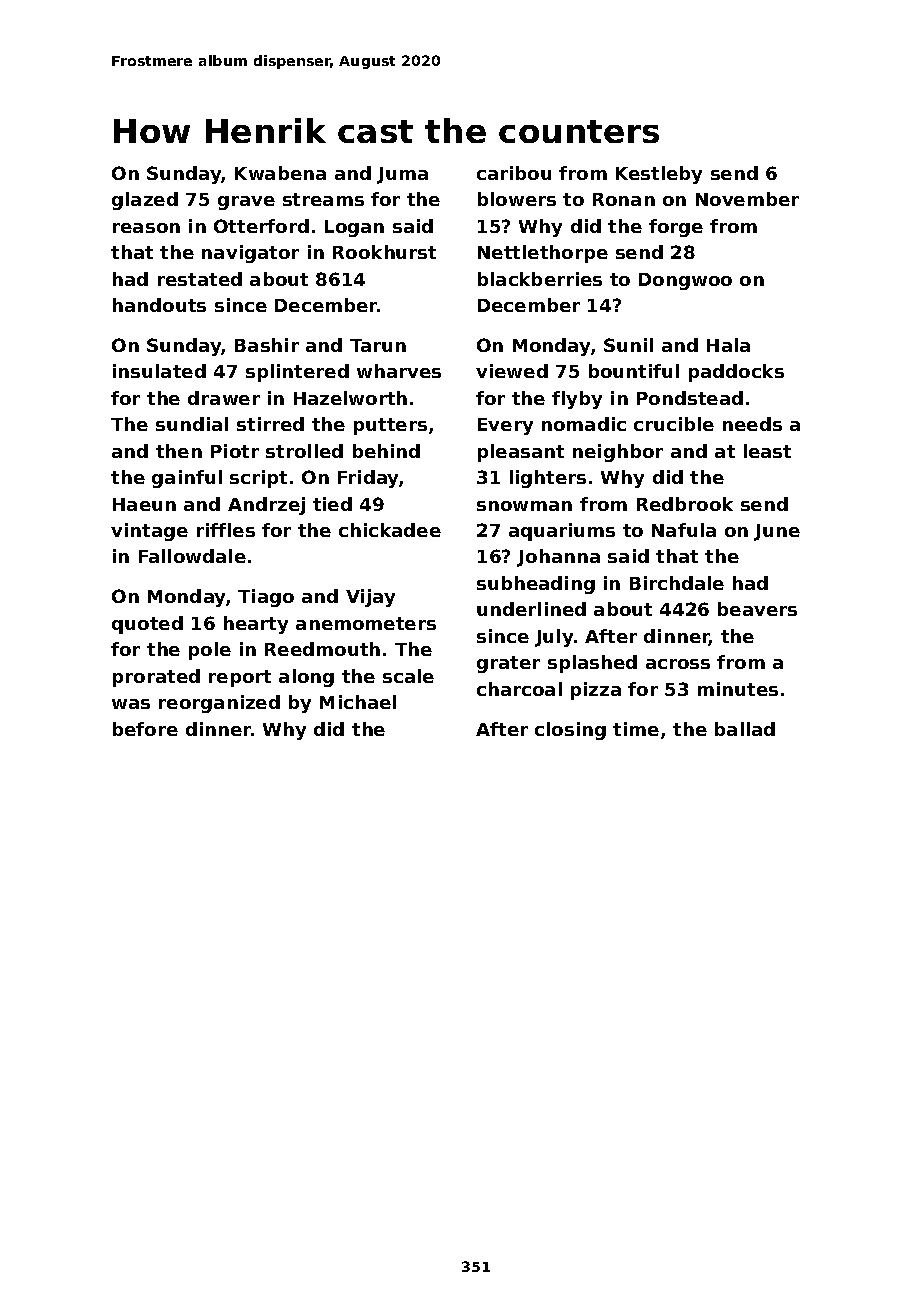 This page has height=1308, width=924. Describe the element at coordinates (540, 279) in the page. I see `blackberries` at that location.
